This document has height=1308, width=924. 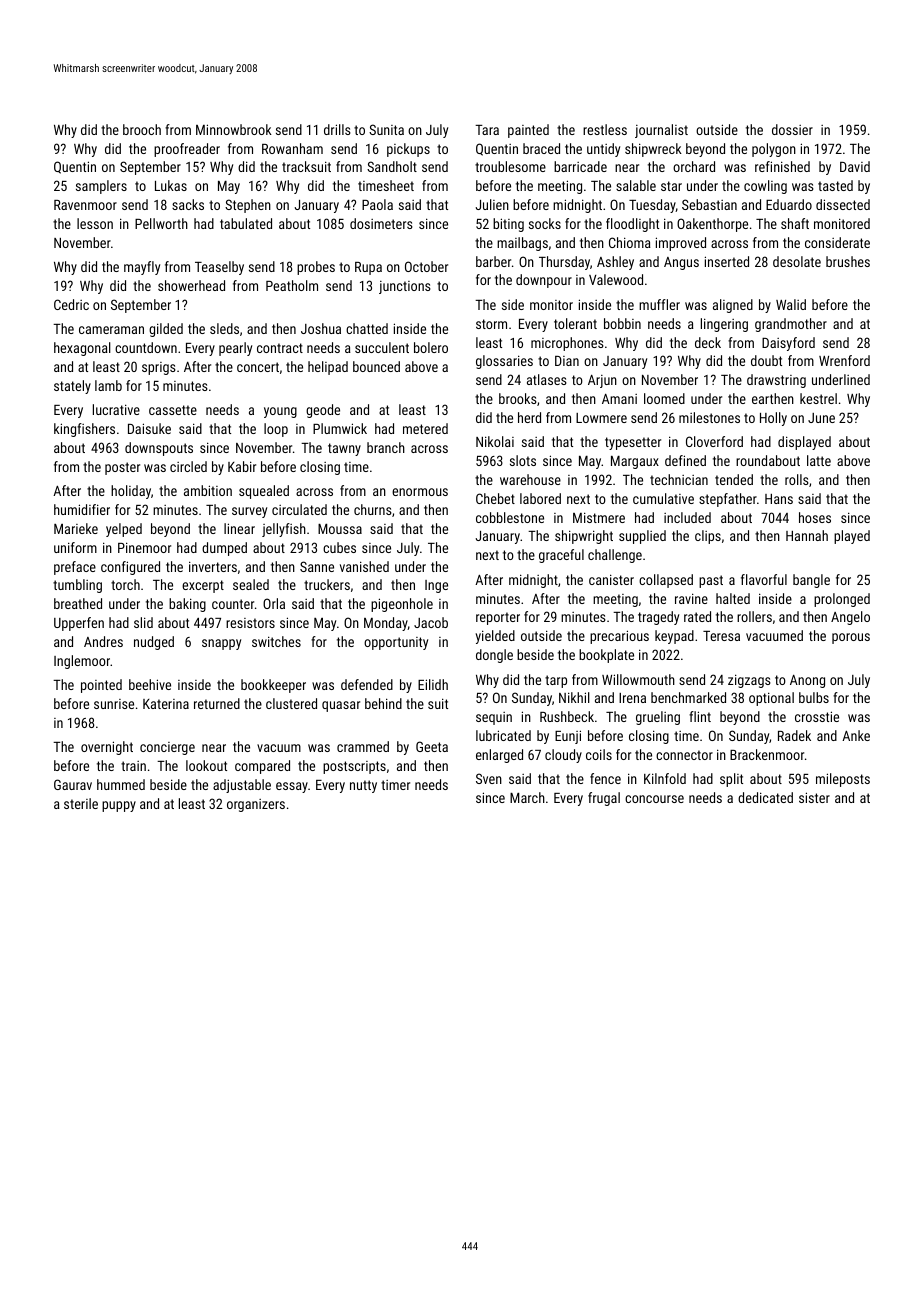 What do you see at coordinates (173, 410) in the document?
I see `cassette` at bounding box center [173, 410].
